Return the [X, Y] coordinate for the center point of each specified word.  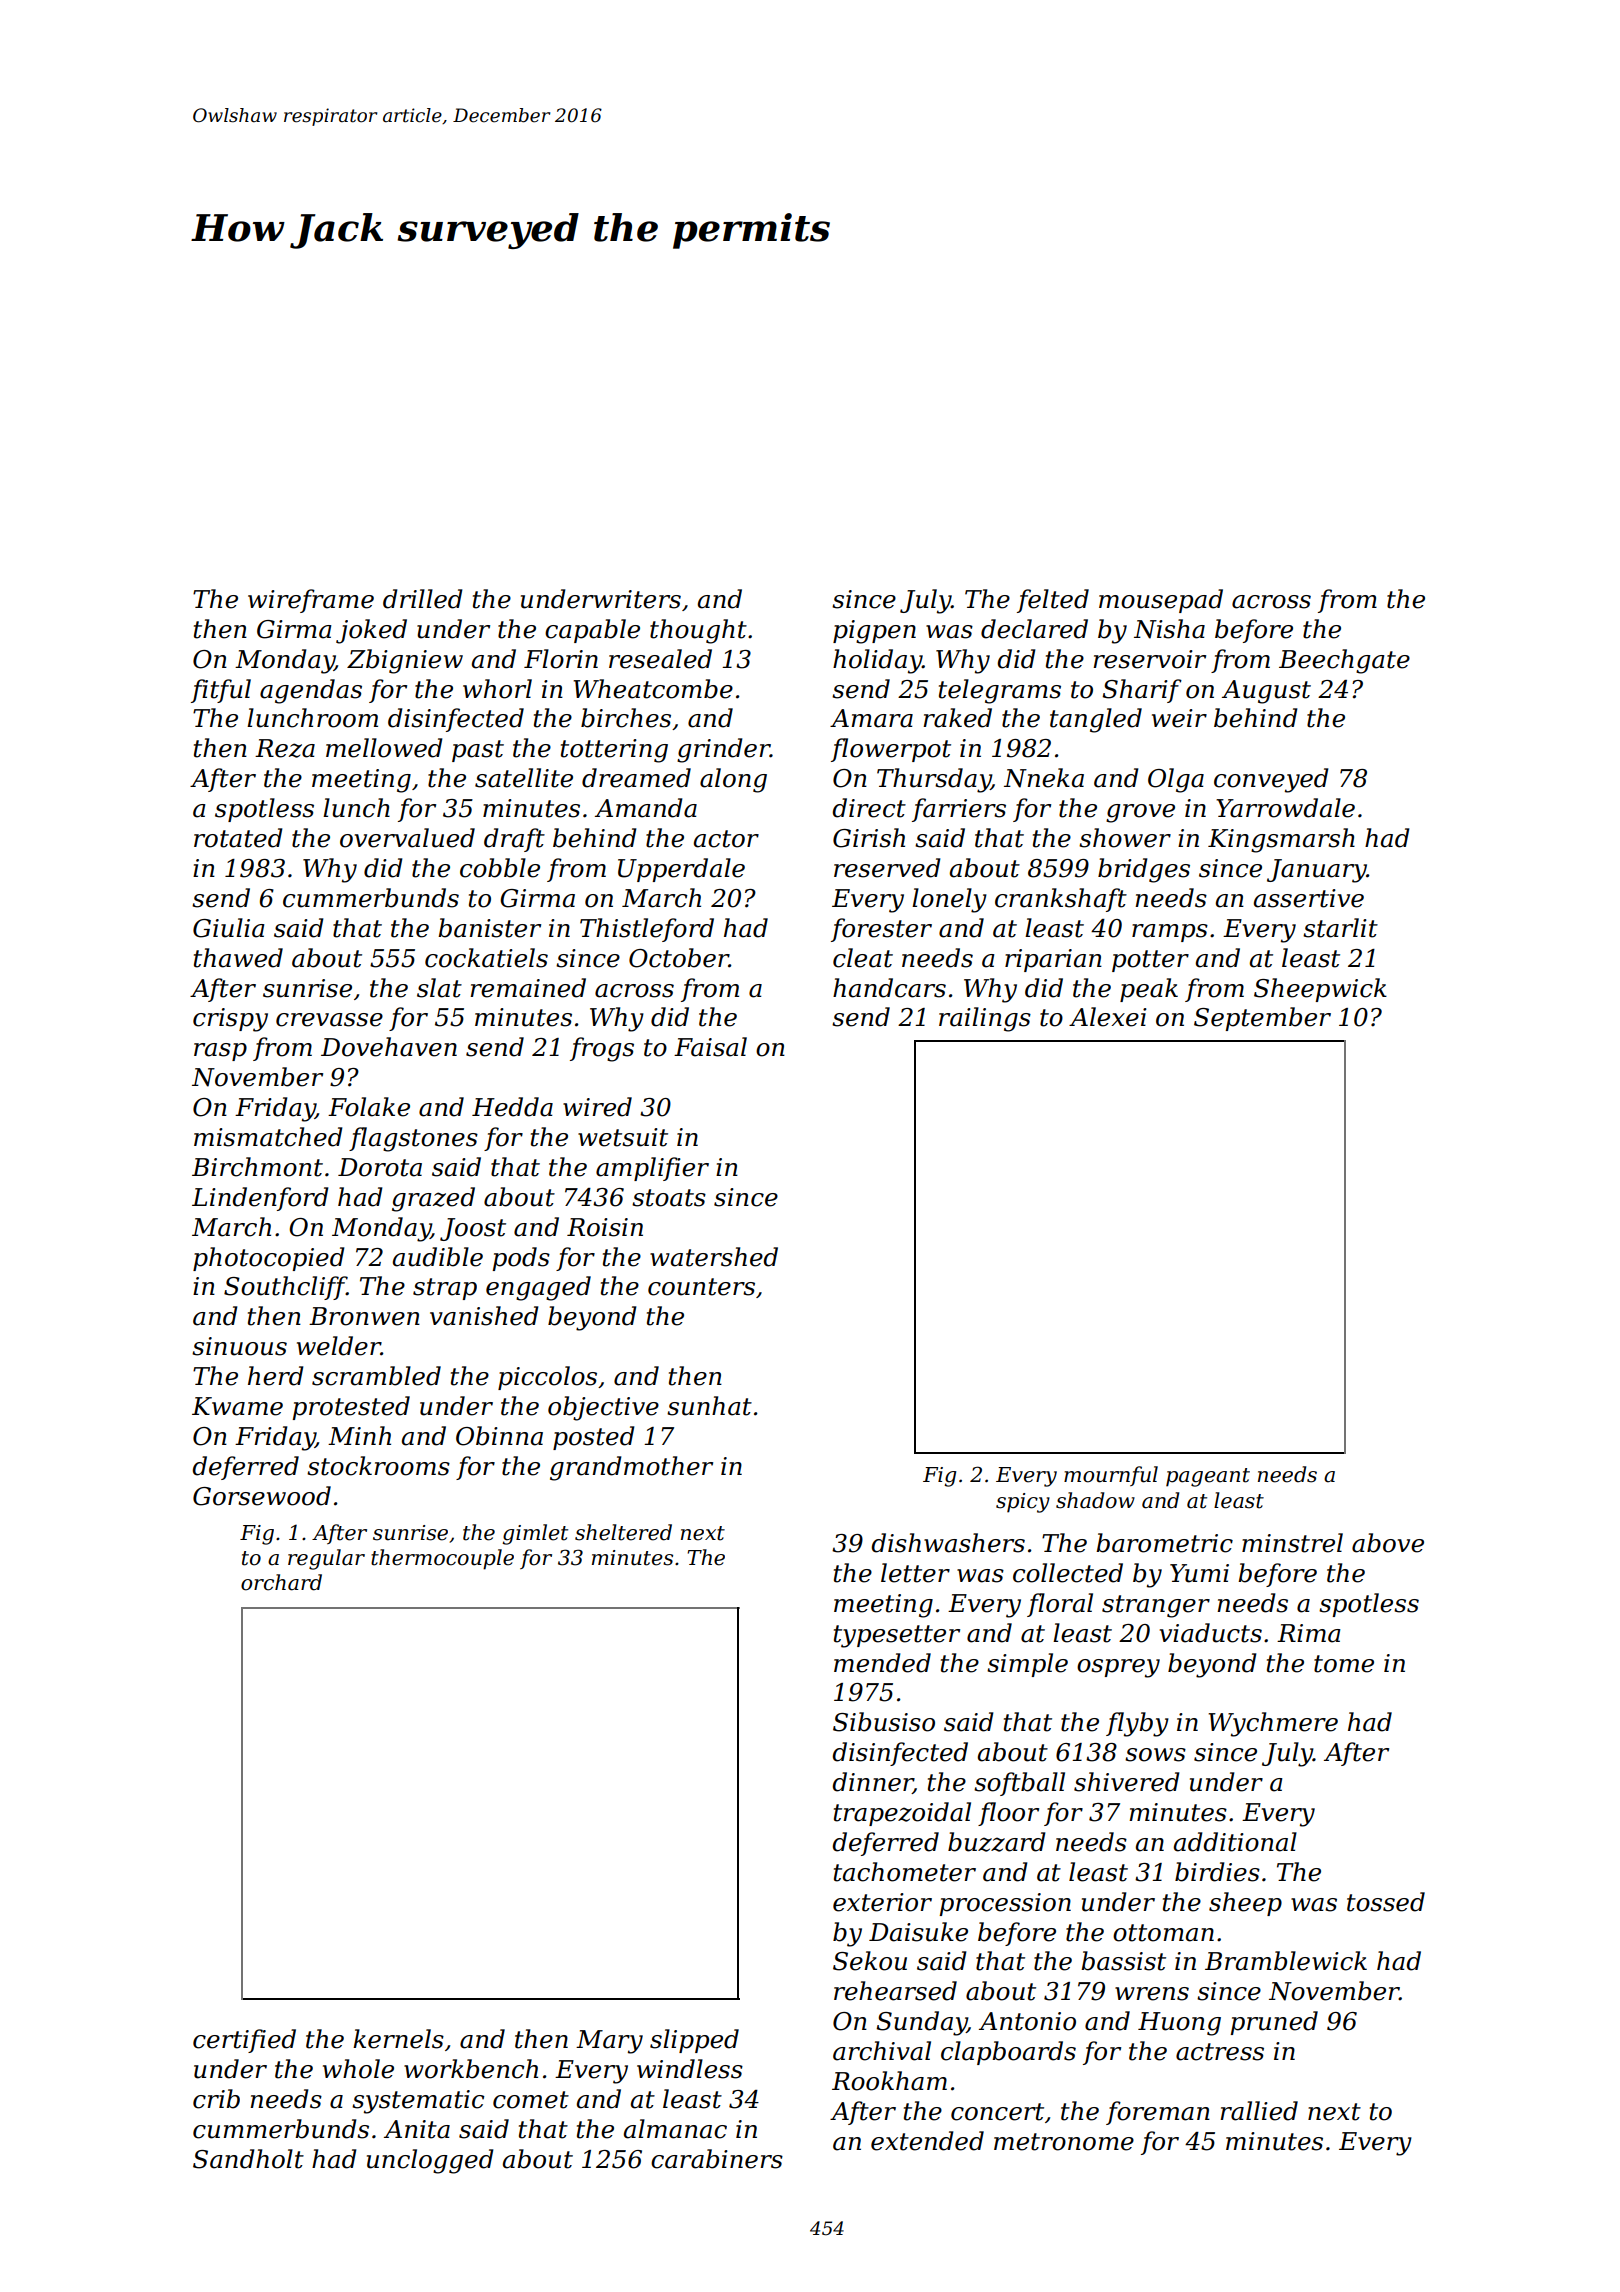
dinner [872, 1783]
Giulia [229, 928]
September [1262, 1019]
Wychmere [1273, 1724]
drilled [422, 599]
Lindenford [260, 1199]
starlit [1340, 928]
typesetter [897, 1636]
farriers [959, 810]
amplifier [652, 1169]
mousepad [1161, 601]
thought [698, 631]
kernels [398, 2039]
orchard [281, 1582]
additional [1235, 1842]
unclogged [430, 2161]
